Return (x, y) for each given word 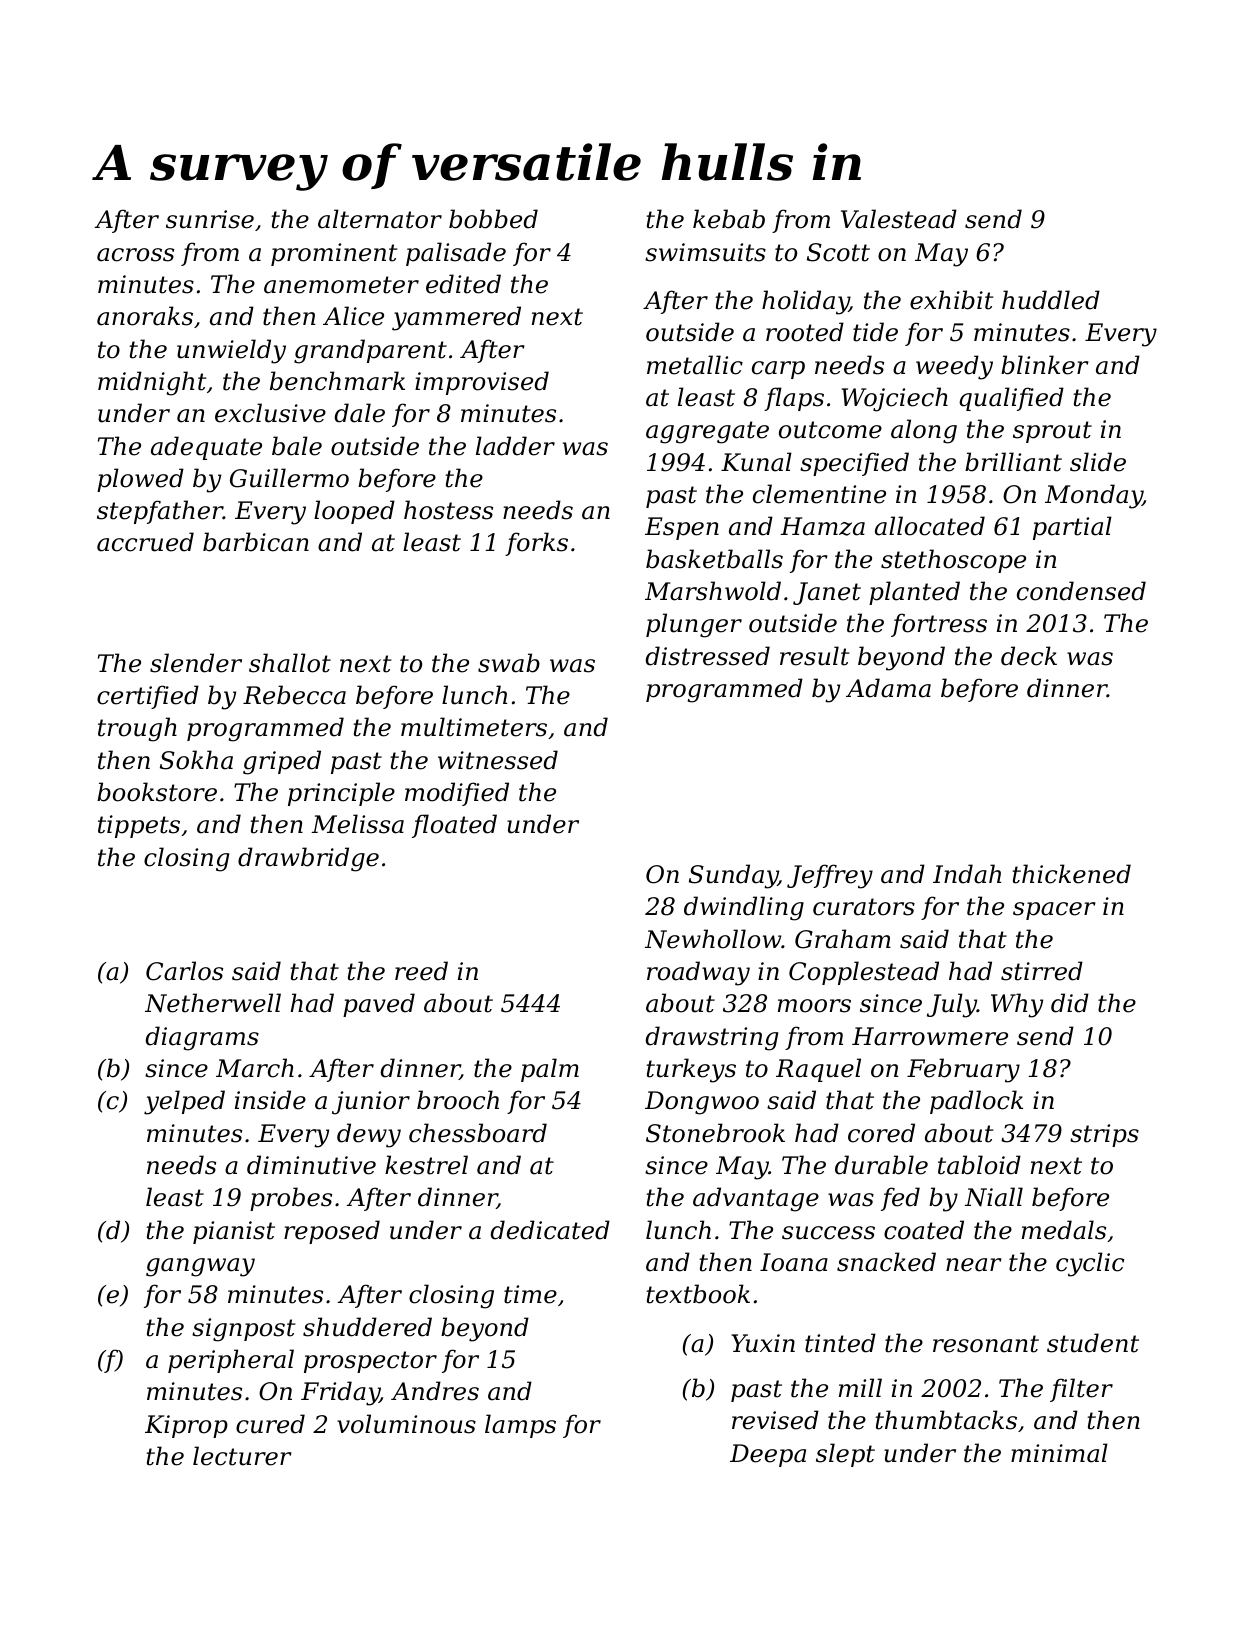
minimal (1059, 1453)
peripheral (231, 1361)
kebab (729, 219)
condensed (1081, 591)
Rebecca (294, 695)
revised (775, 1420)
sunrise (210, 219)
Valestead (899, 219)
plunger (694, 625)
